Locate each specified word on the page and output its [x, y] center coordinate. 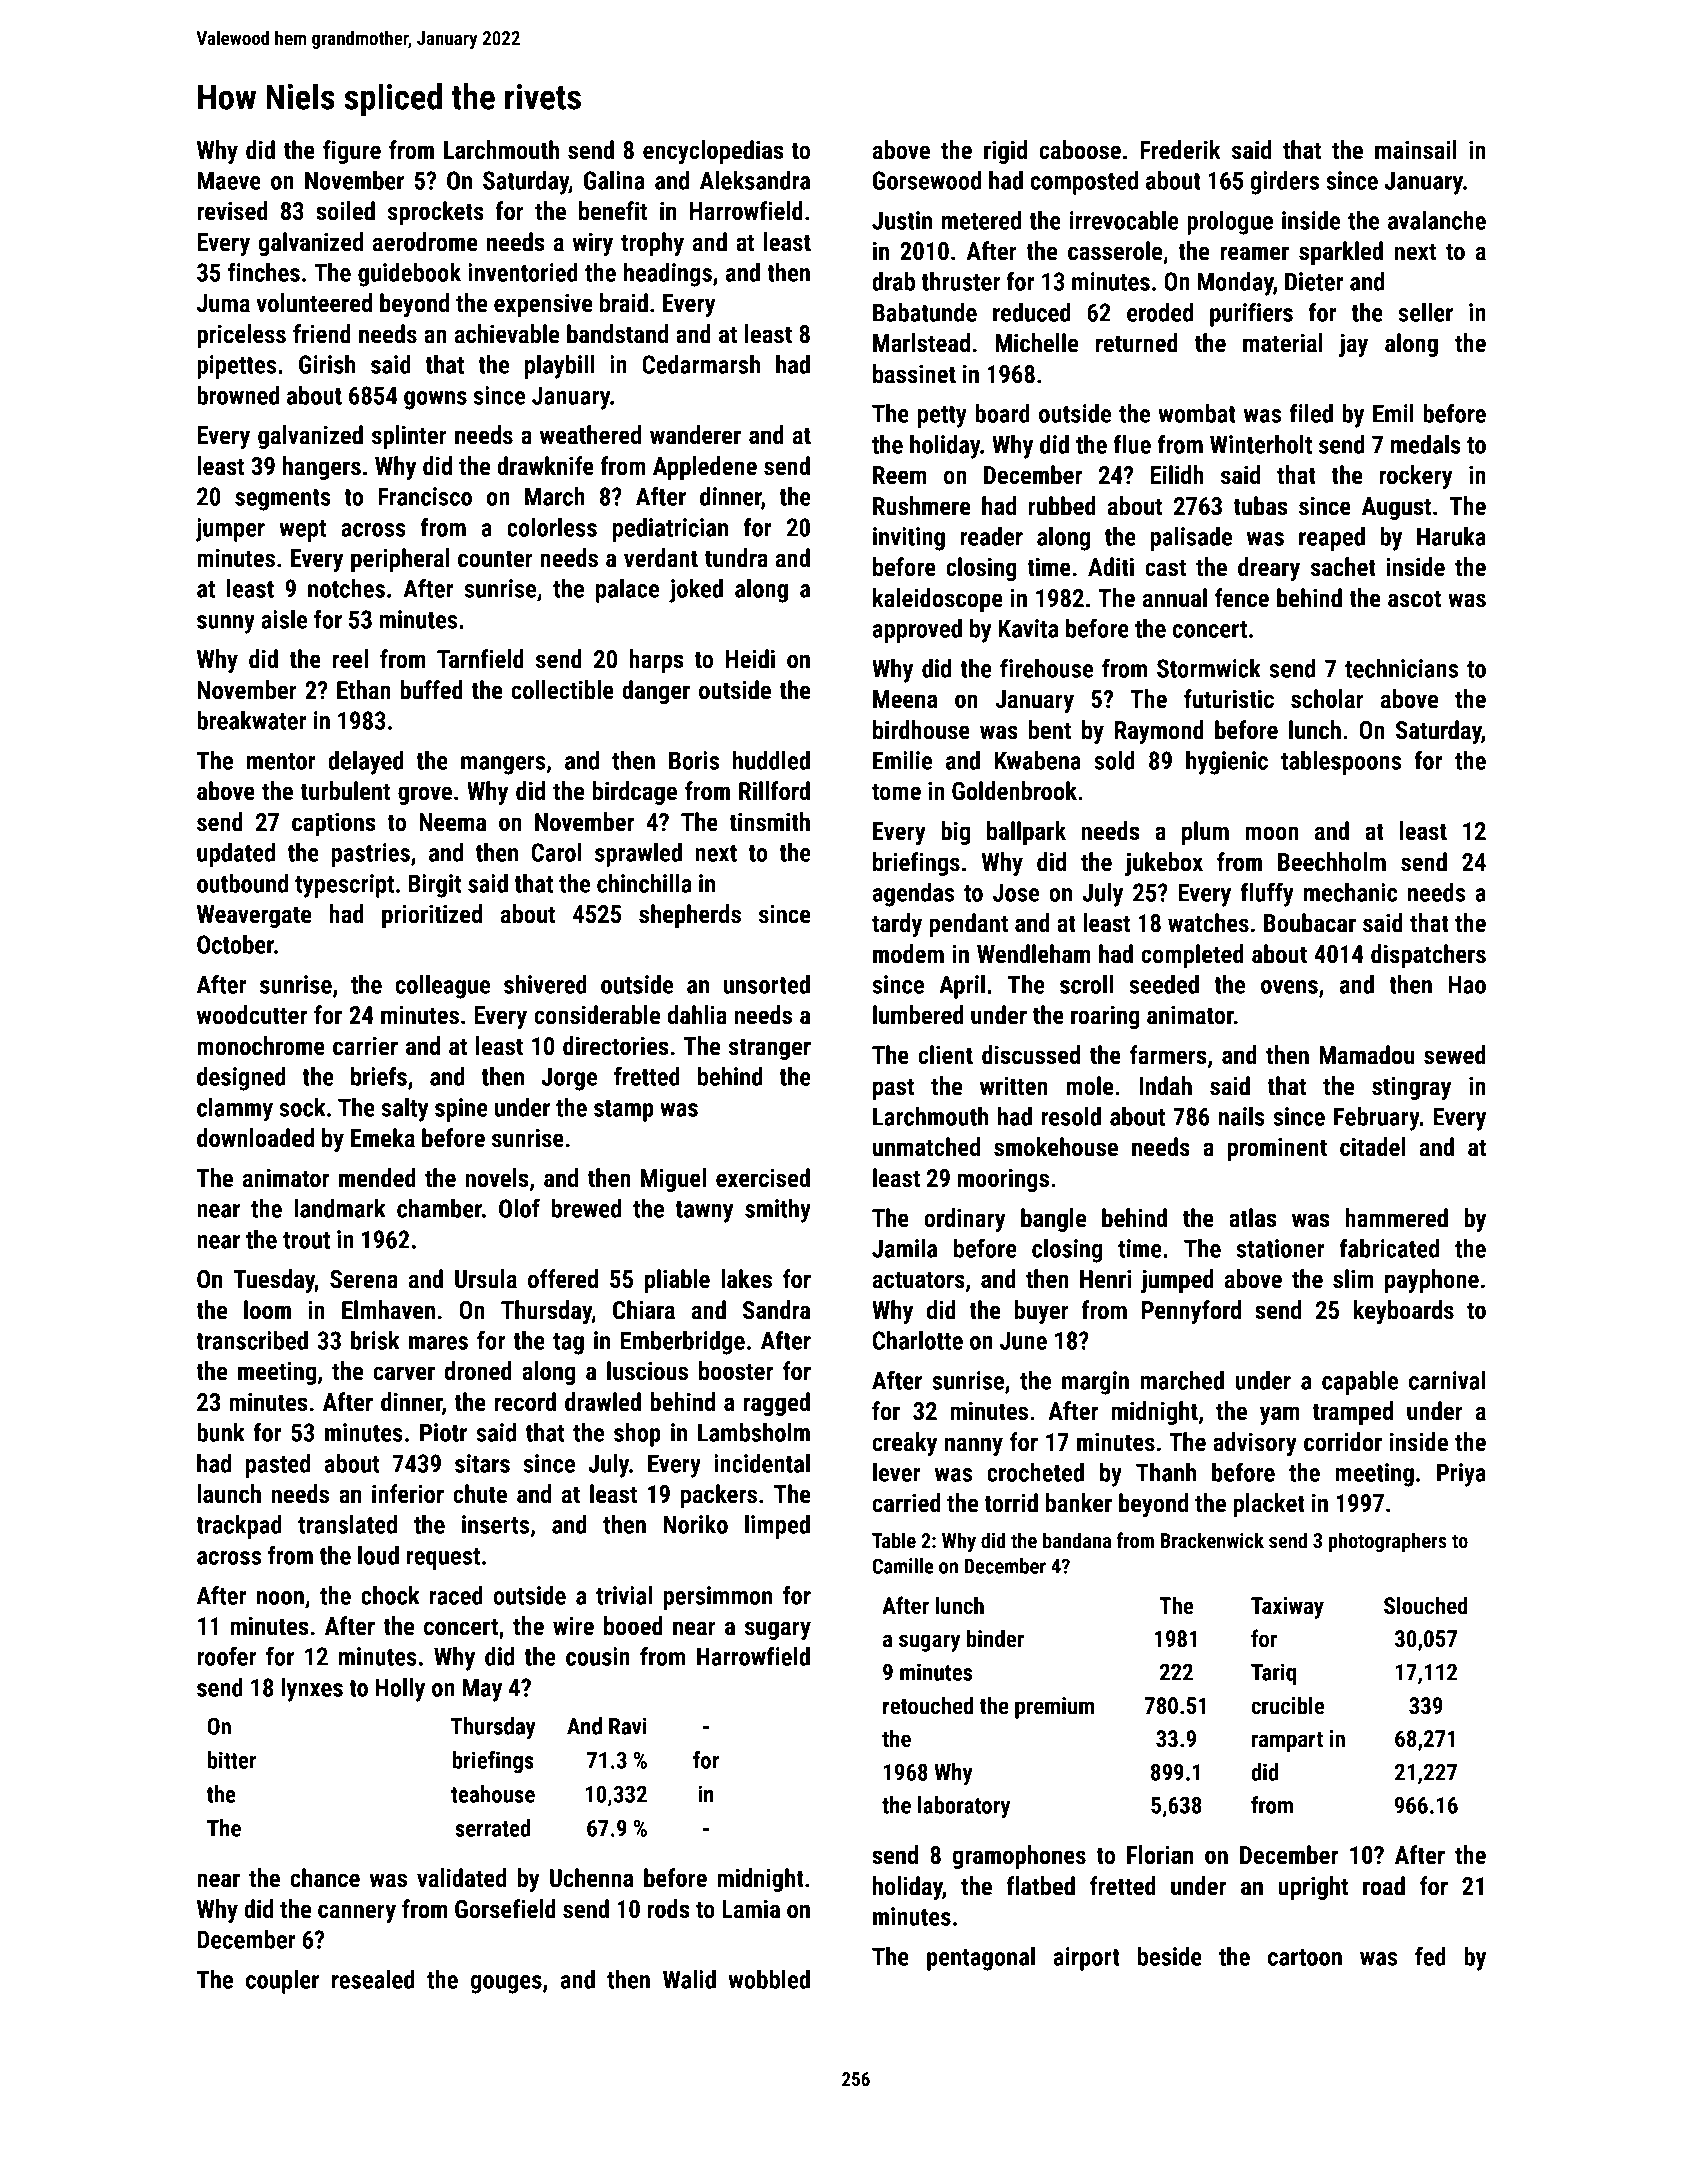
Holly [400, 1690]
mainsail [1416, 150]
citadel [1372, 1147]
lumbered [918, 1015]
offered [563, 1279]
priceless [241, 336]
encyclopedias [713, 152]
